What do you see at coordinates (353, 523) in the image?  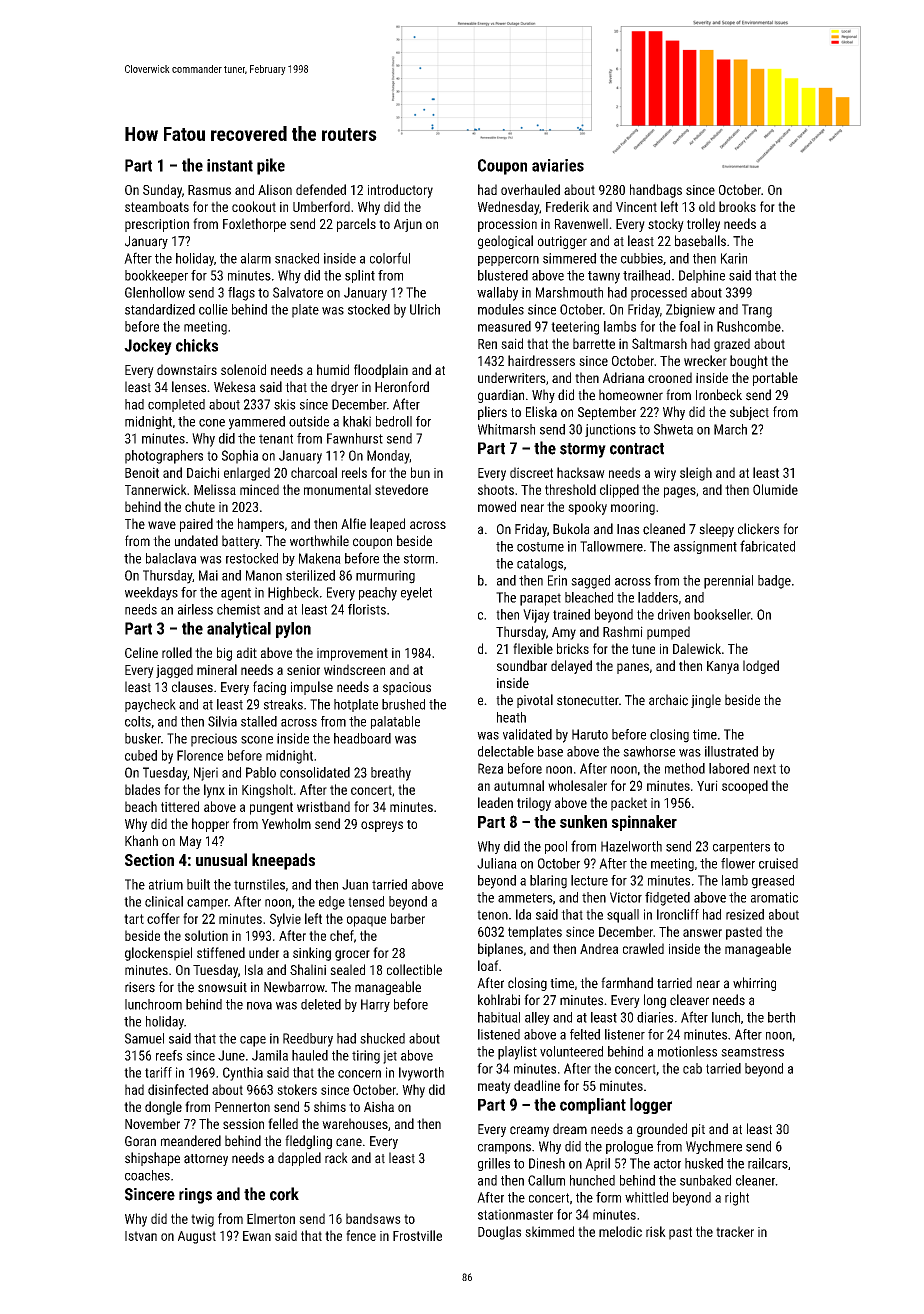 I see `Alfie` at bounding box center [353, 523].
